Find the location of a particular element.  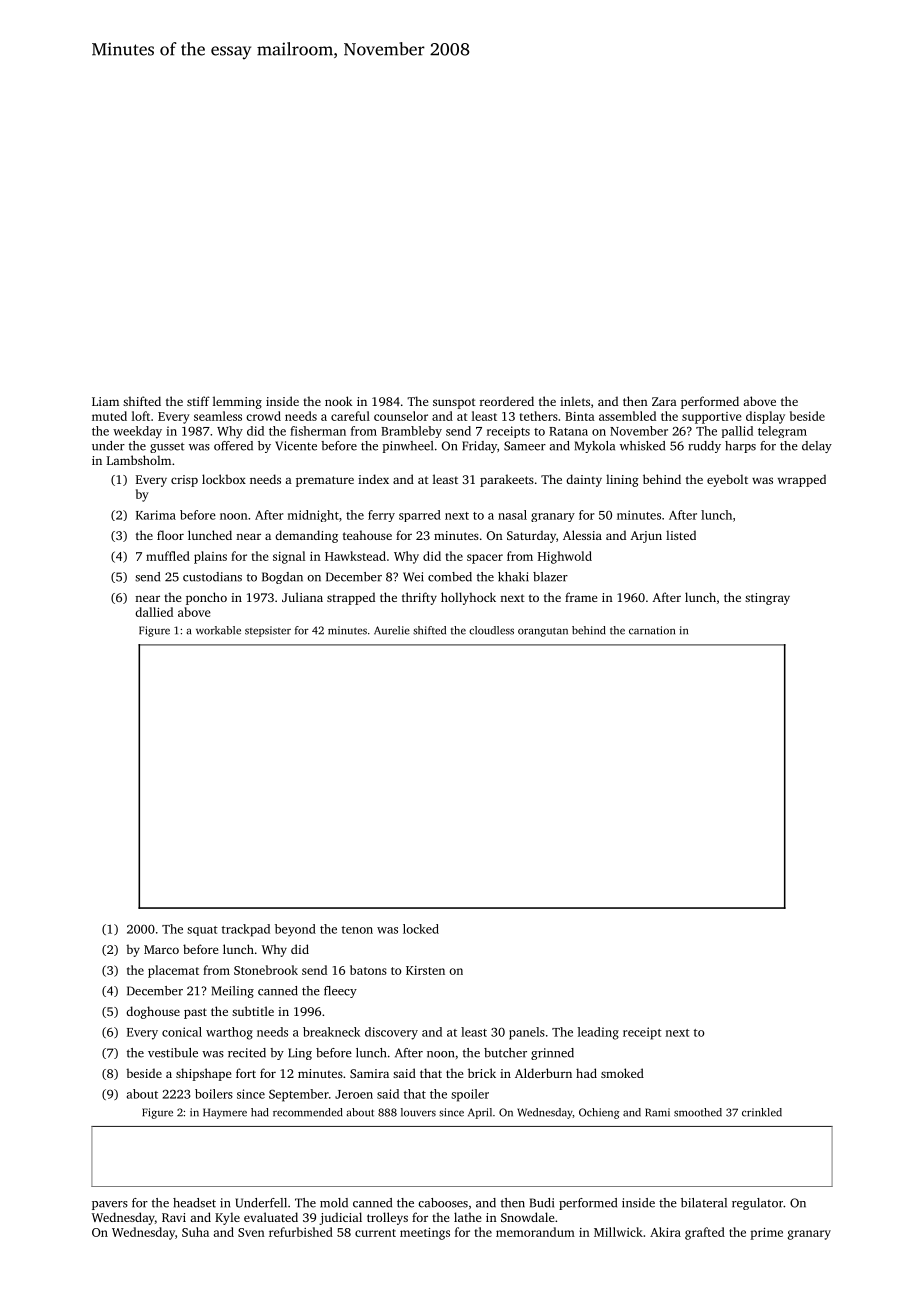

cloudless is located at coordinates (491, 630).
